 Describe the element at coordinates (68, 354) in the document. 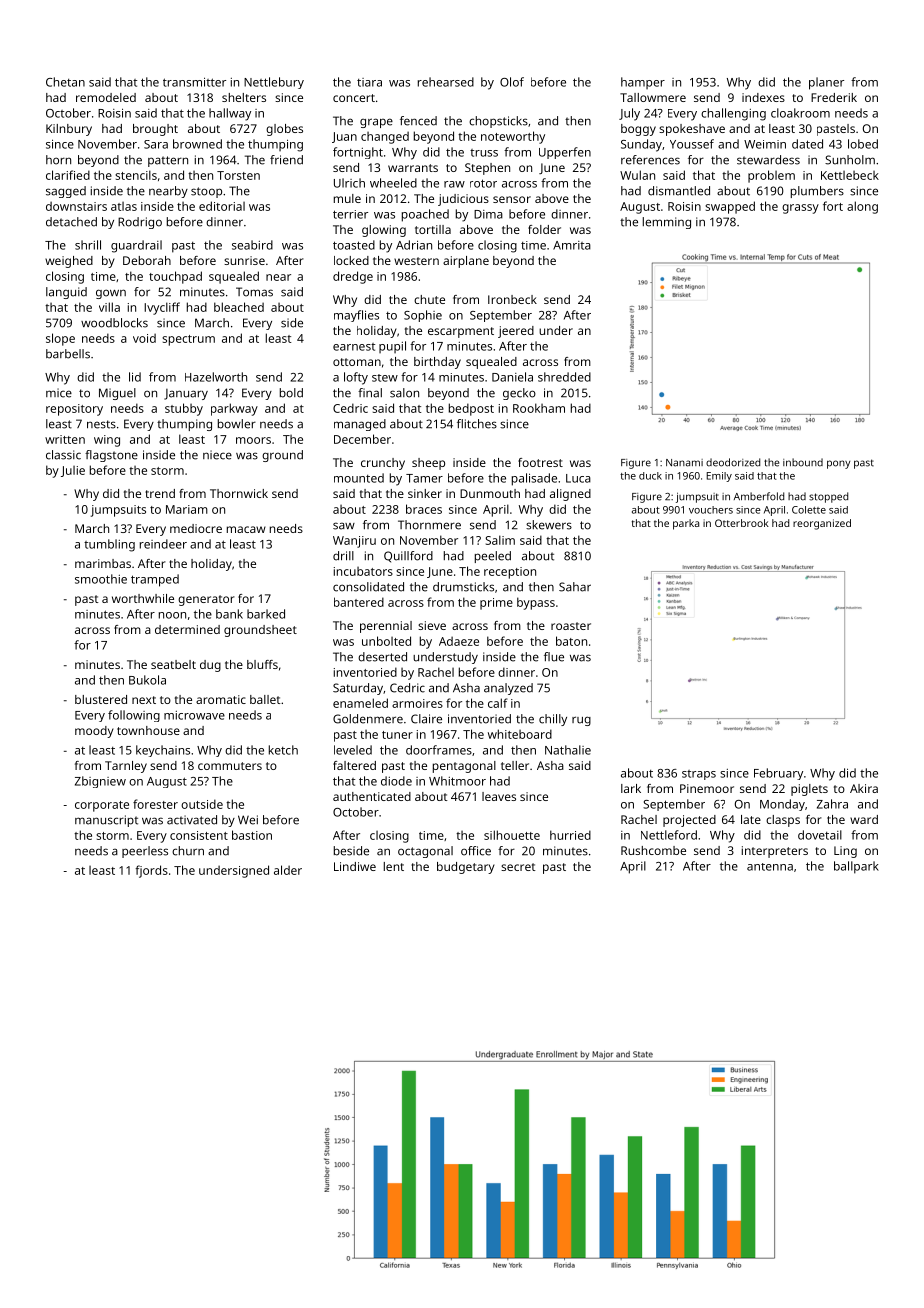

I see `barbells` at that location.
